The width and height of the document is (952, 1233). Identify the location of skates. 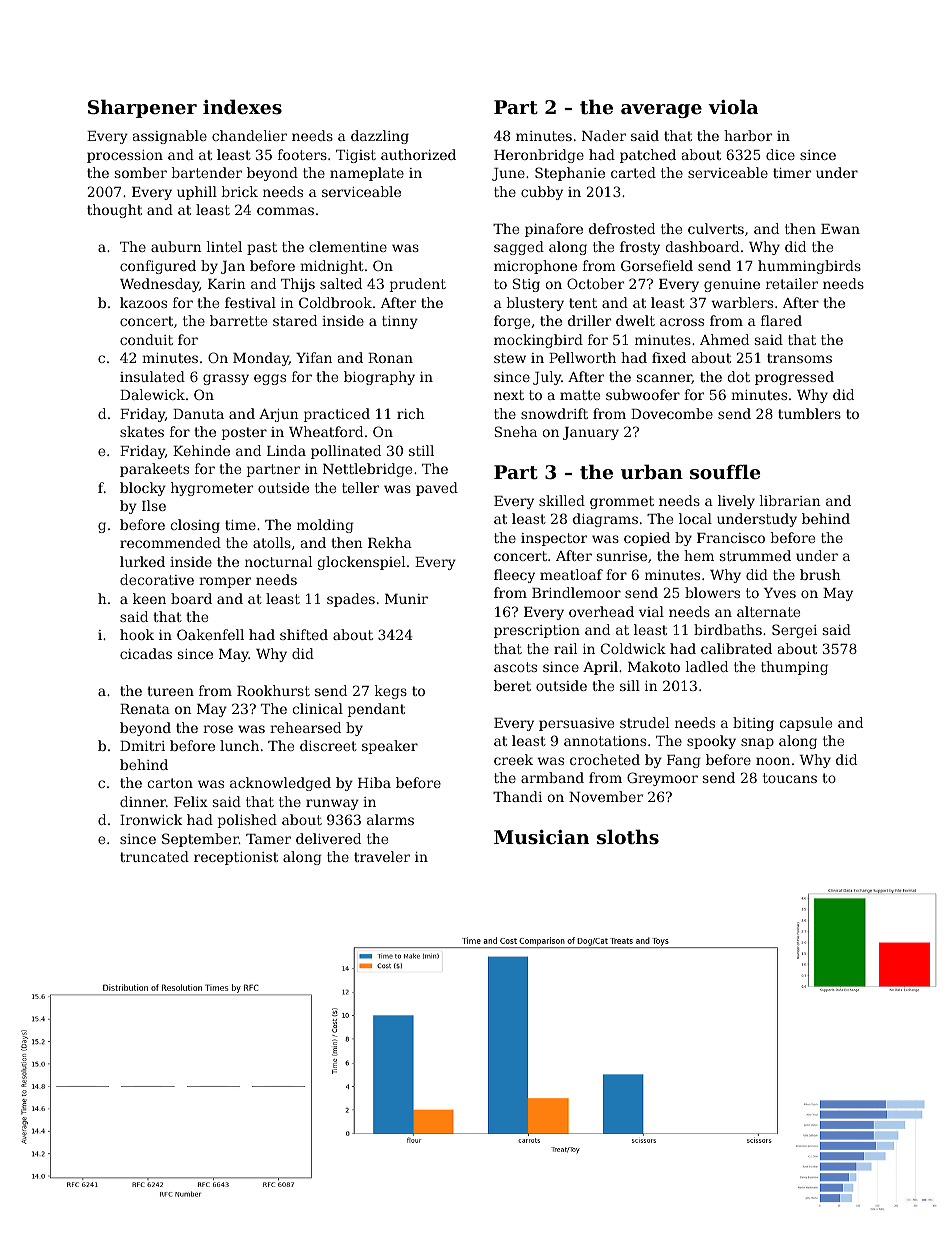
(142, 431).
